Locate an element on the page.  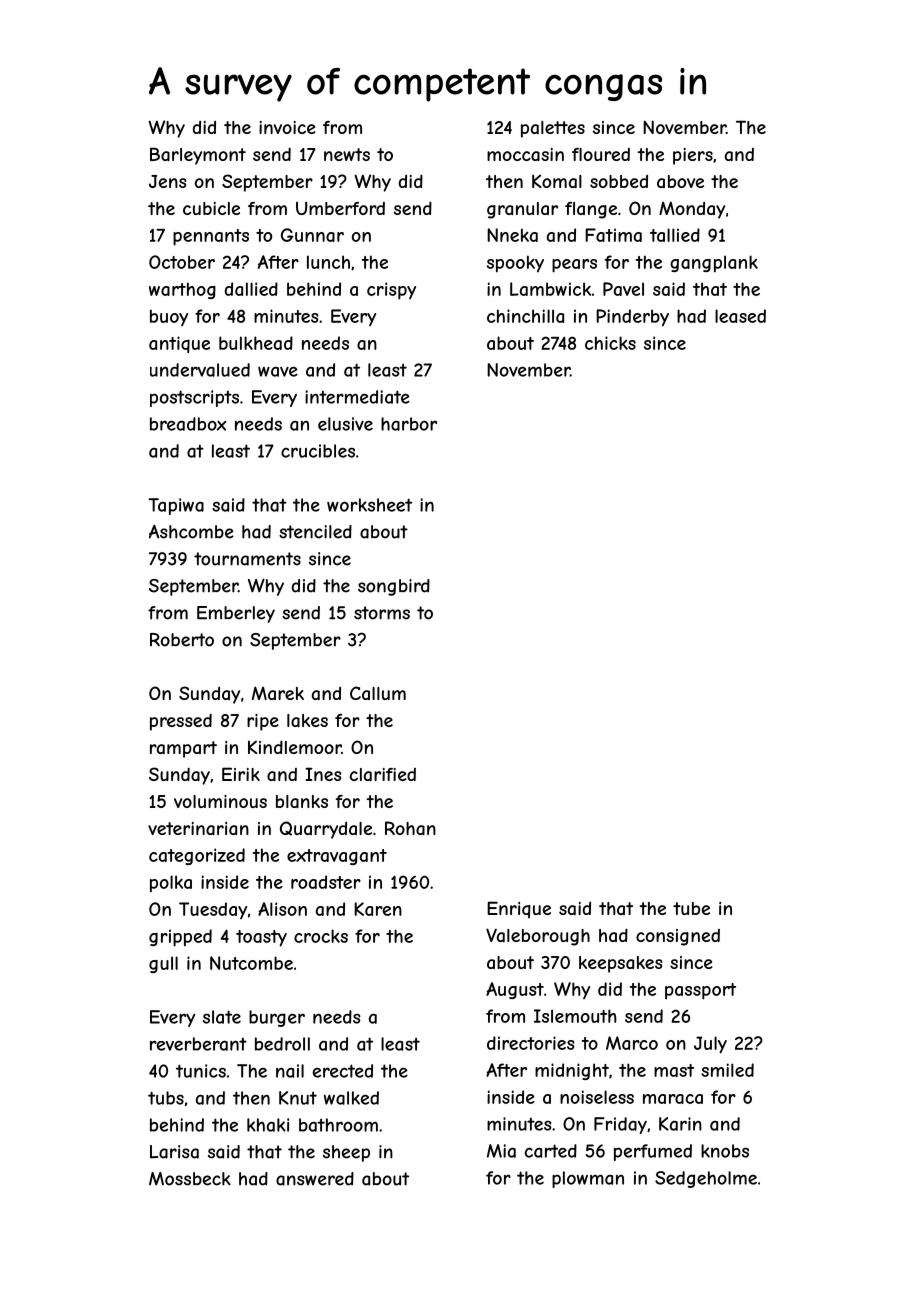
Larisa is located at coordinates (174, 1152).
